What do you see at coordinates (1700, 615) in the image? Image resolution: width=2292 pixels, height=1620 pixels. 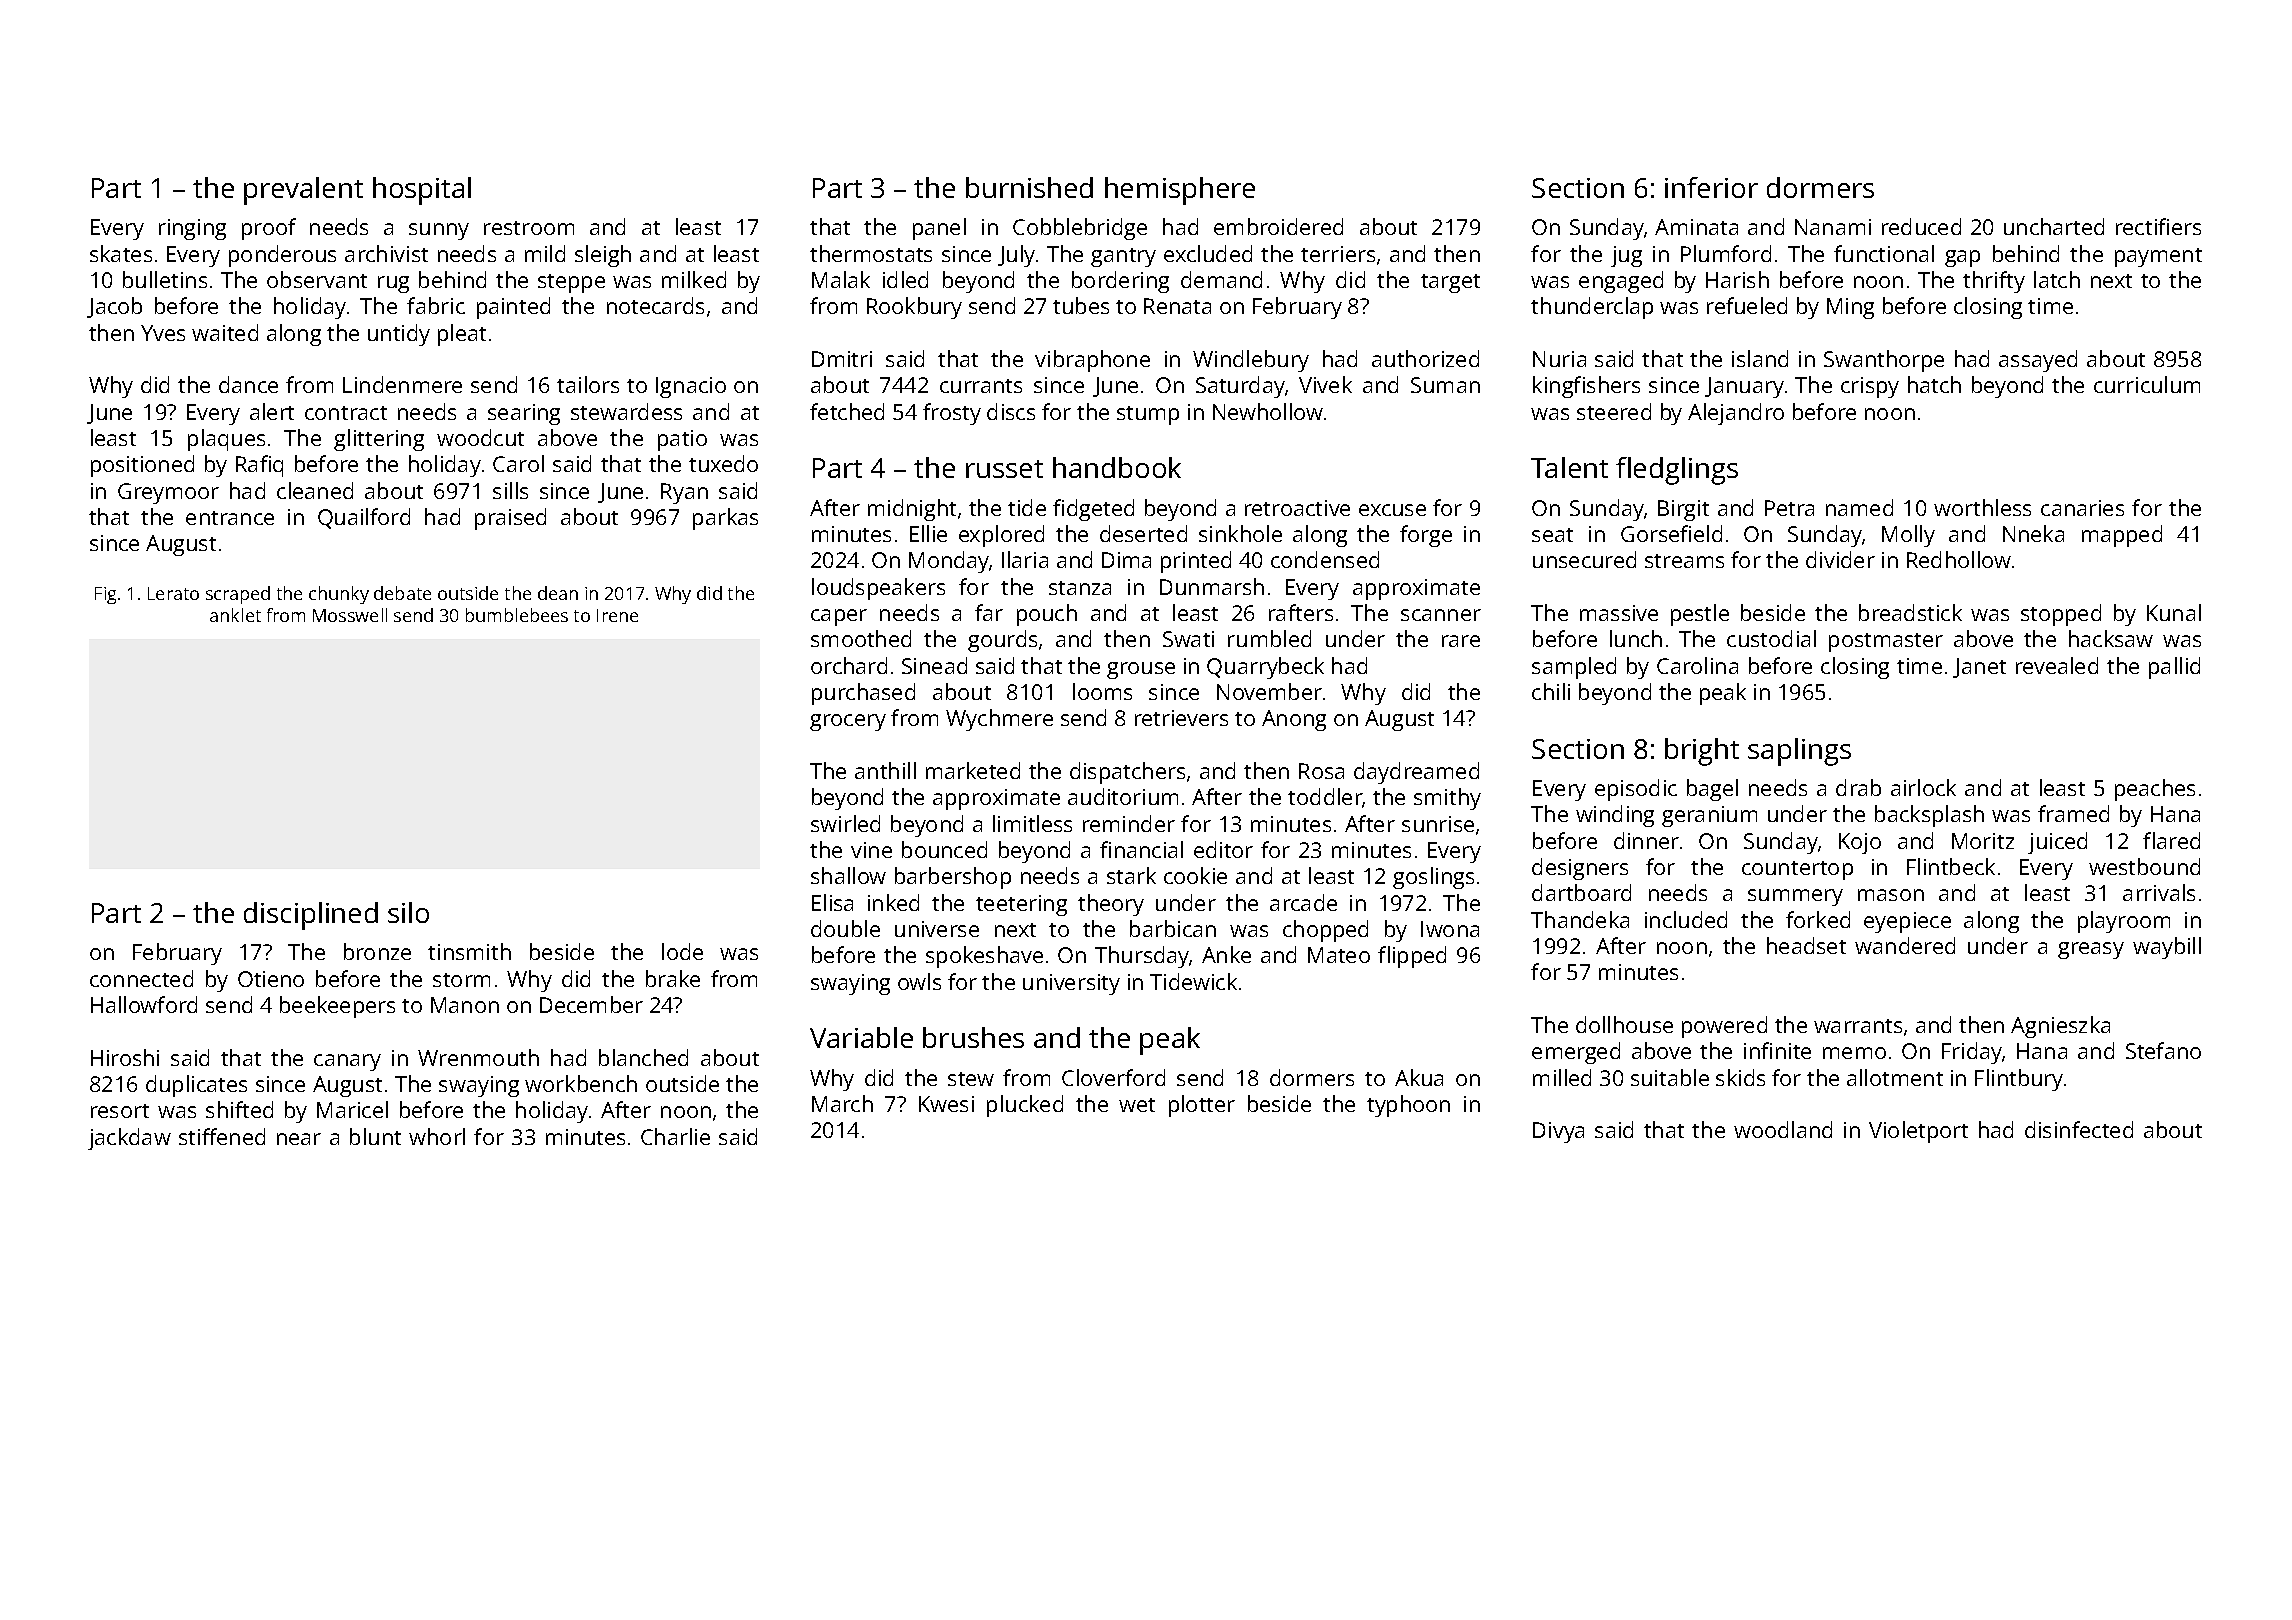 I see `pestle` at bounding box center [1700, 615].
